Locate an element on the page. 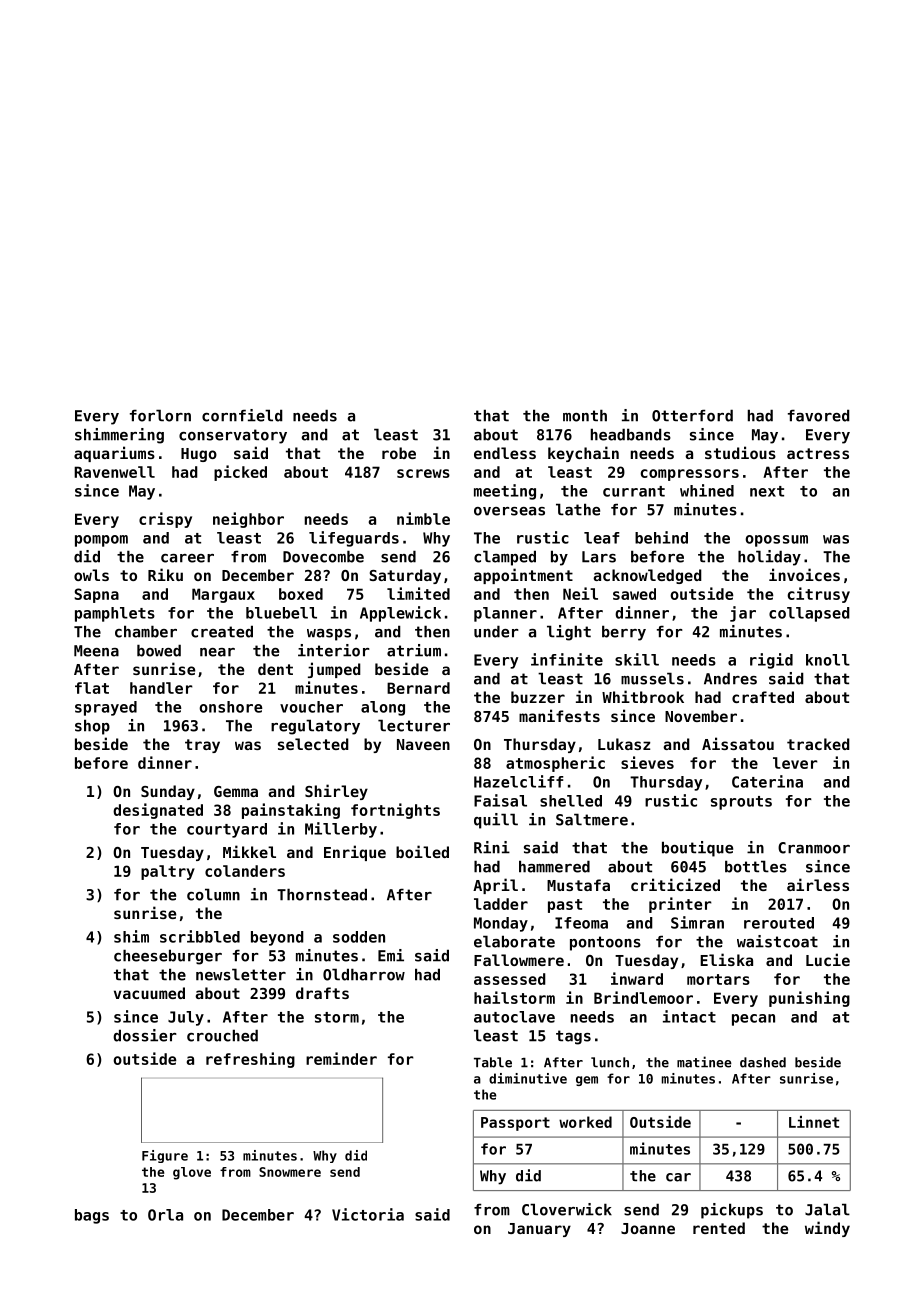  Cranmoor is located at coordinates (814, 848).
